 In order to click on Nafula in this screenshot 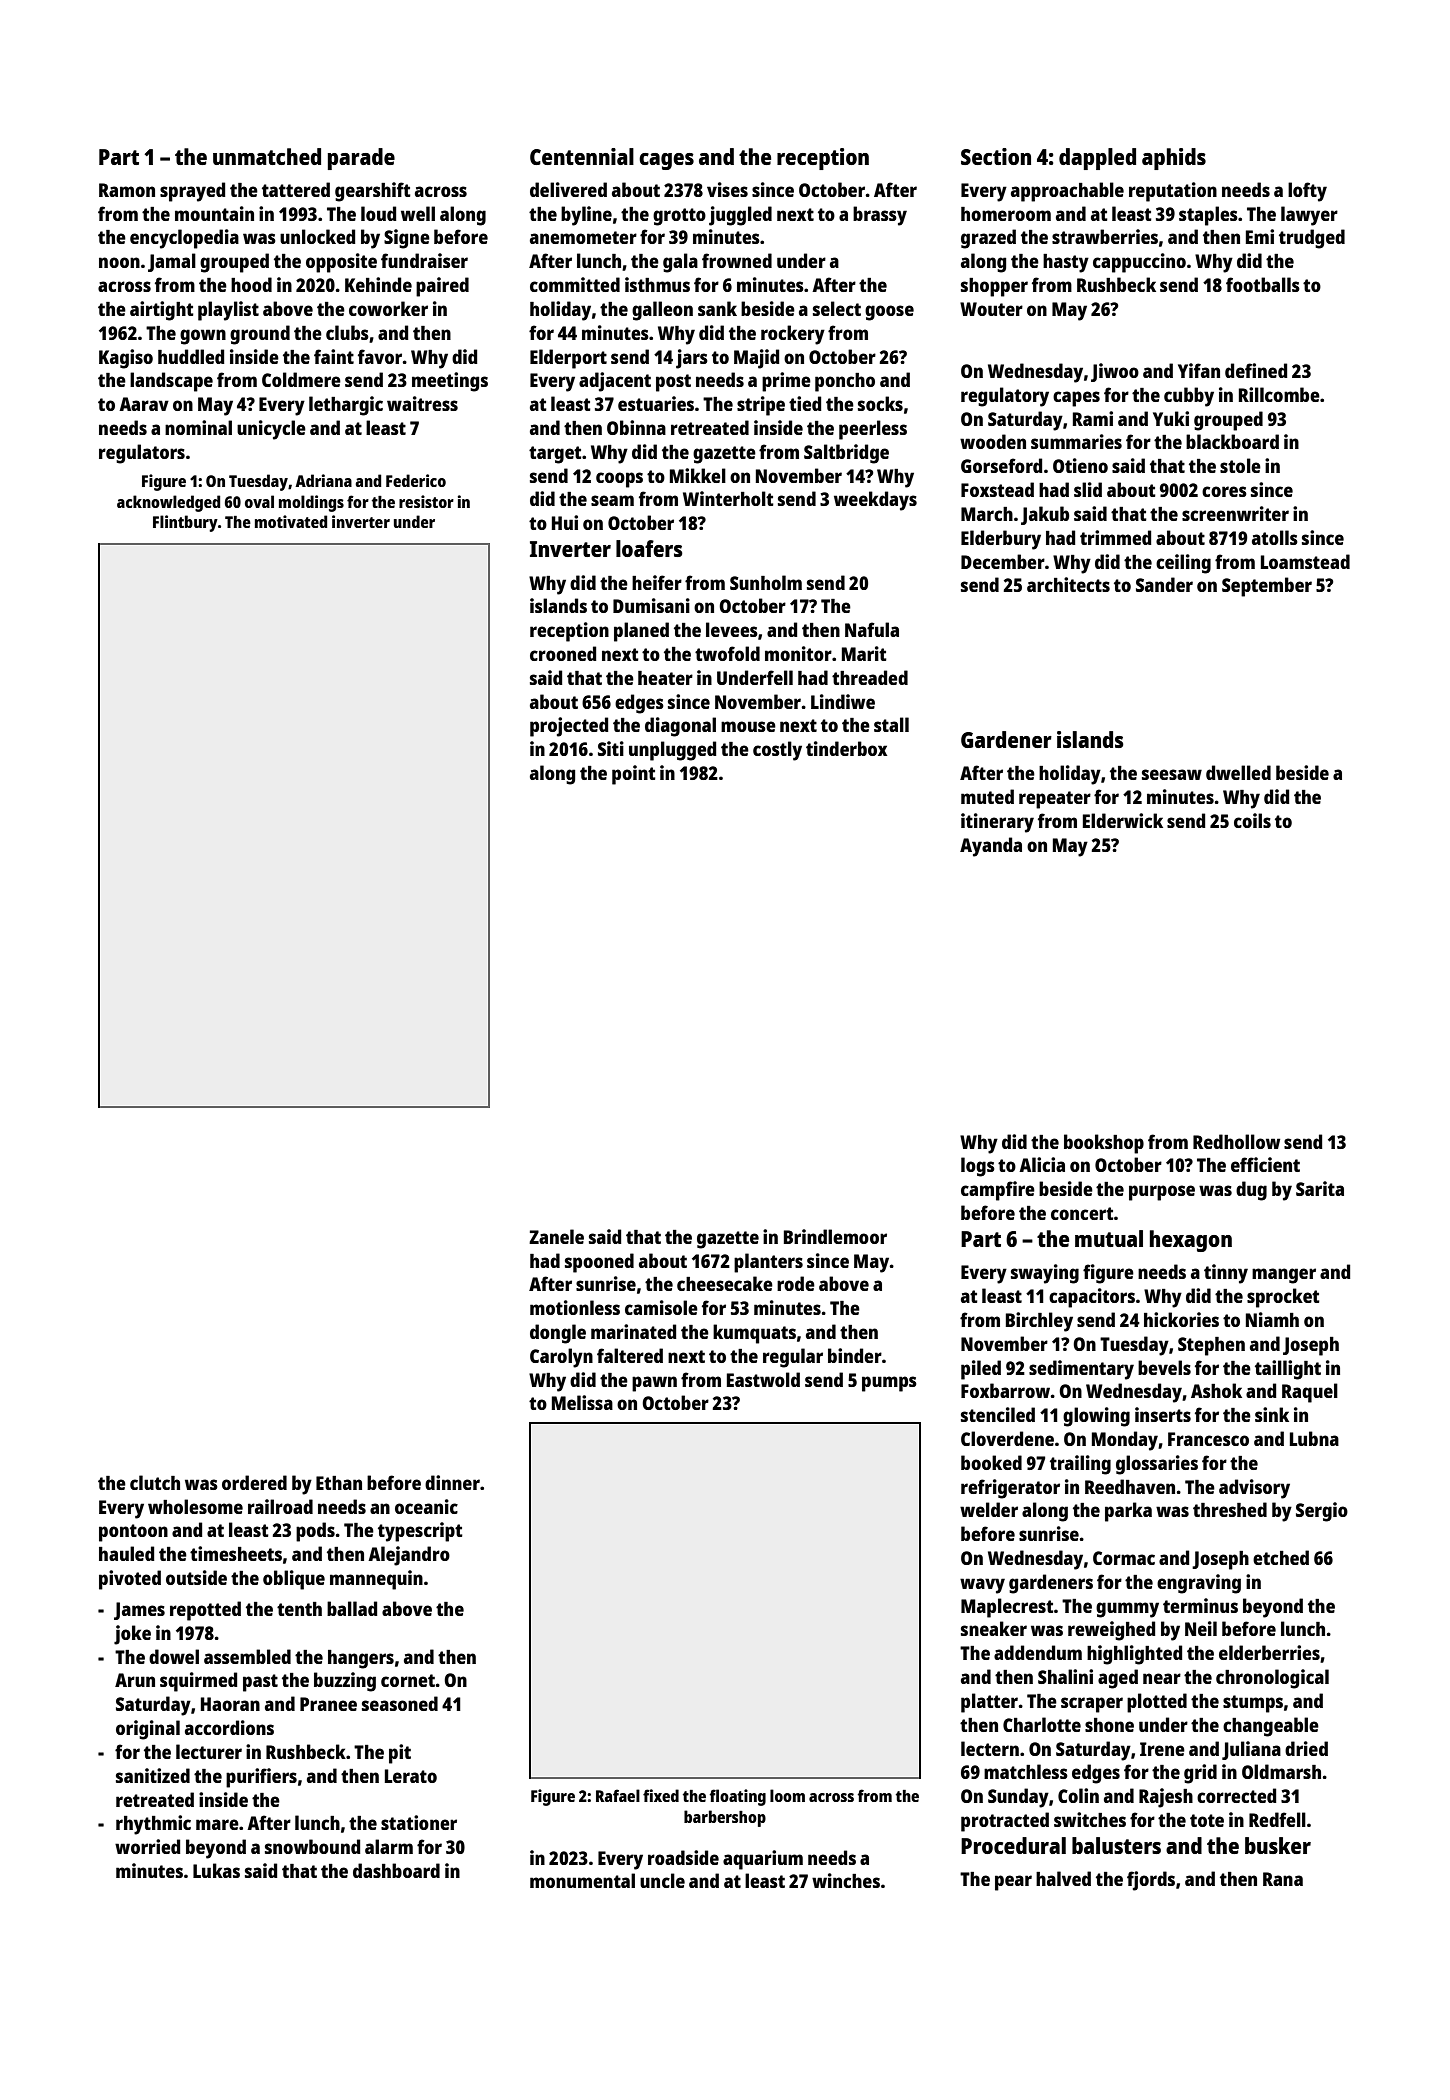, I will do `click(872, 629)`.
